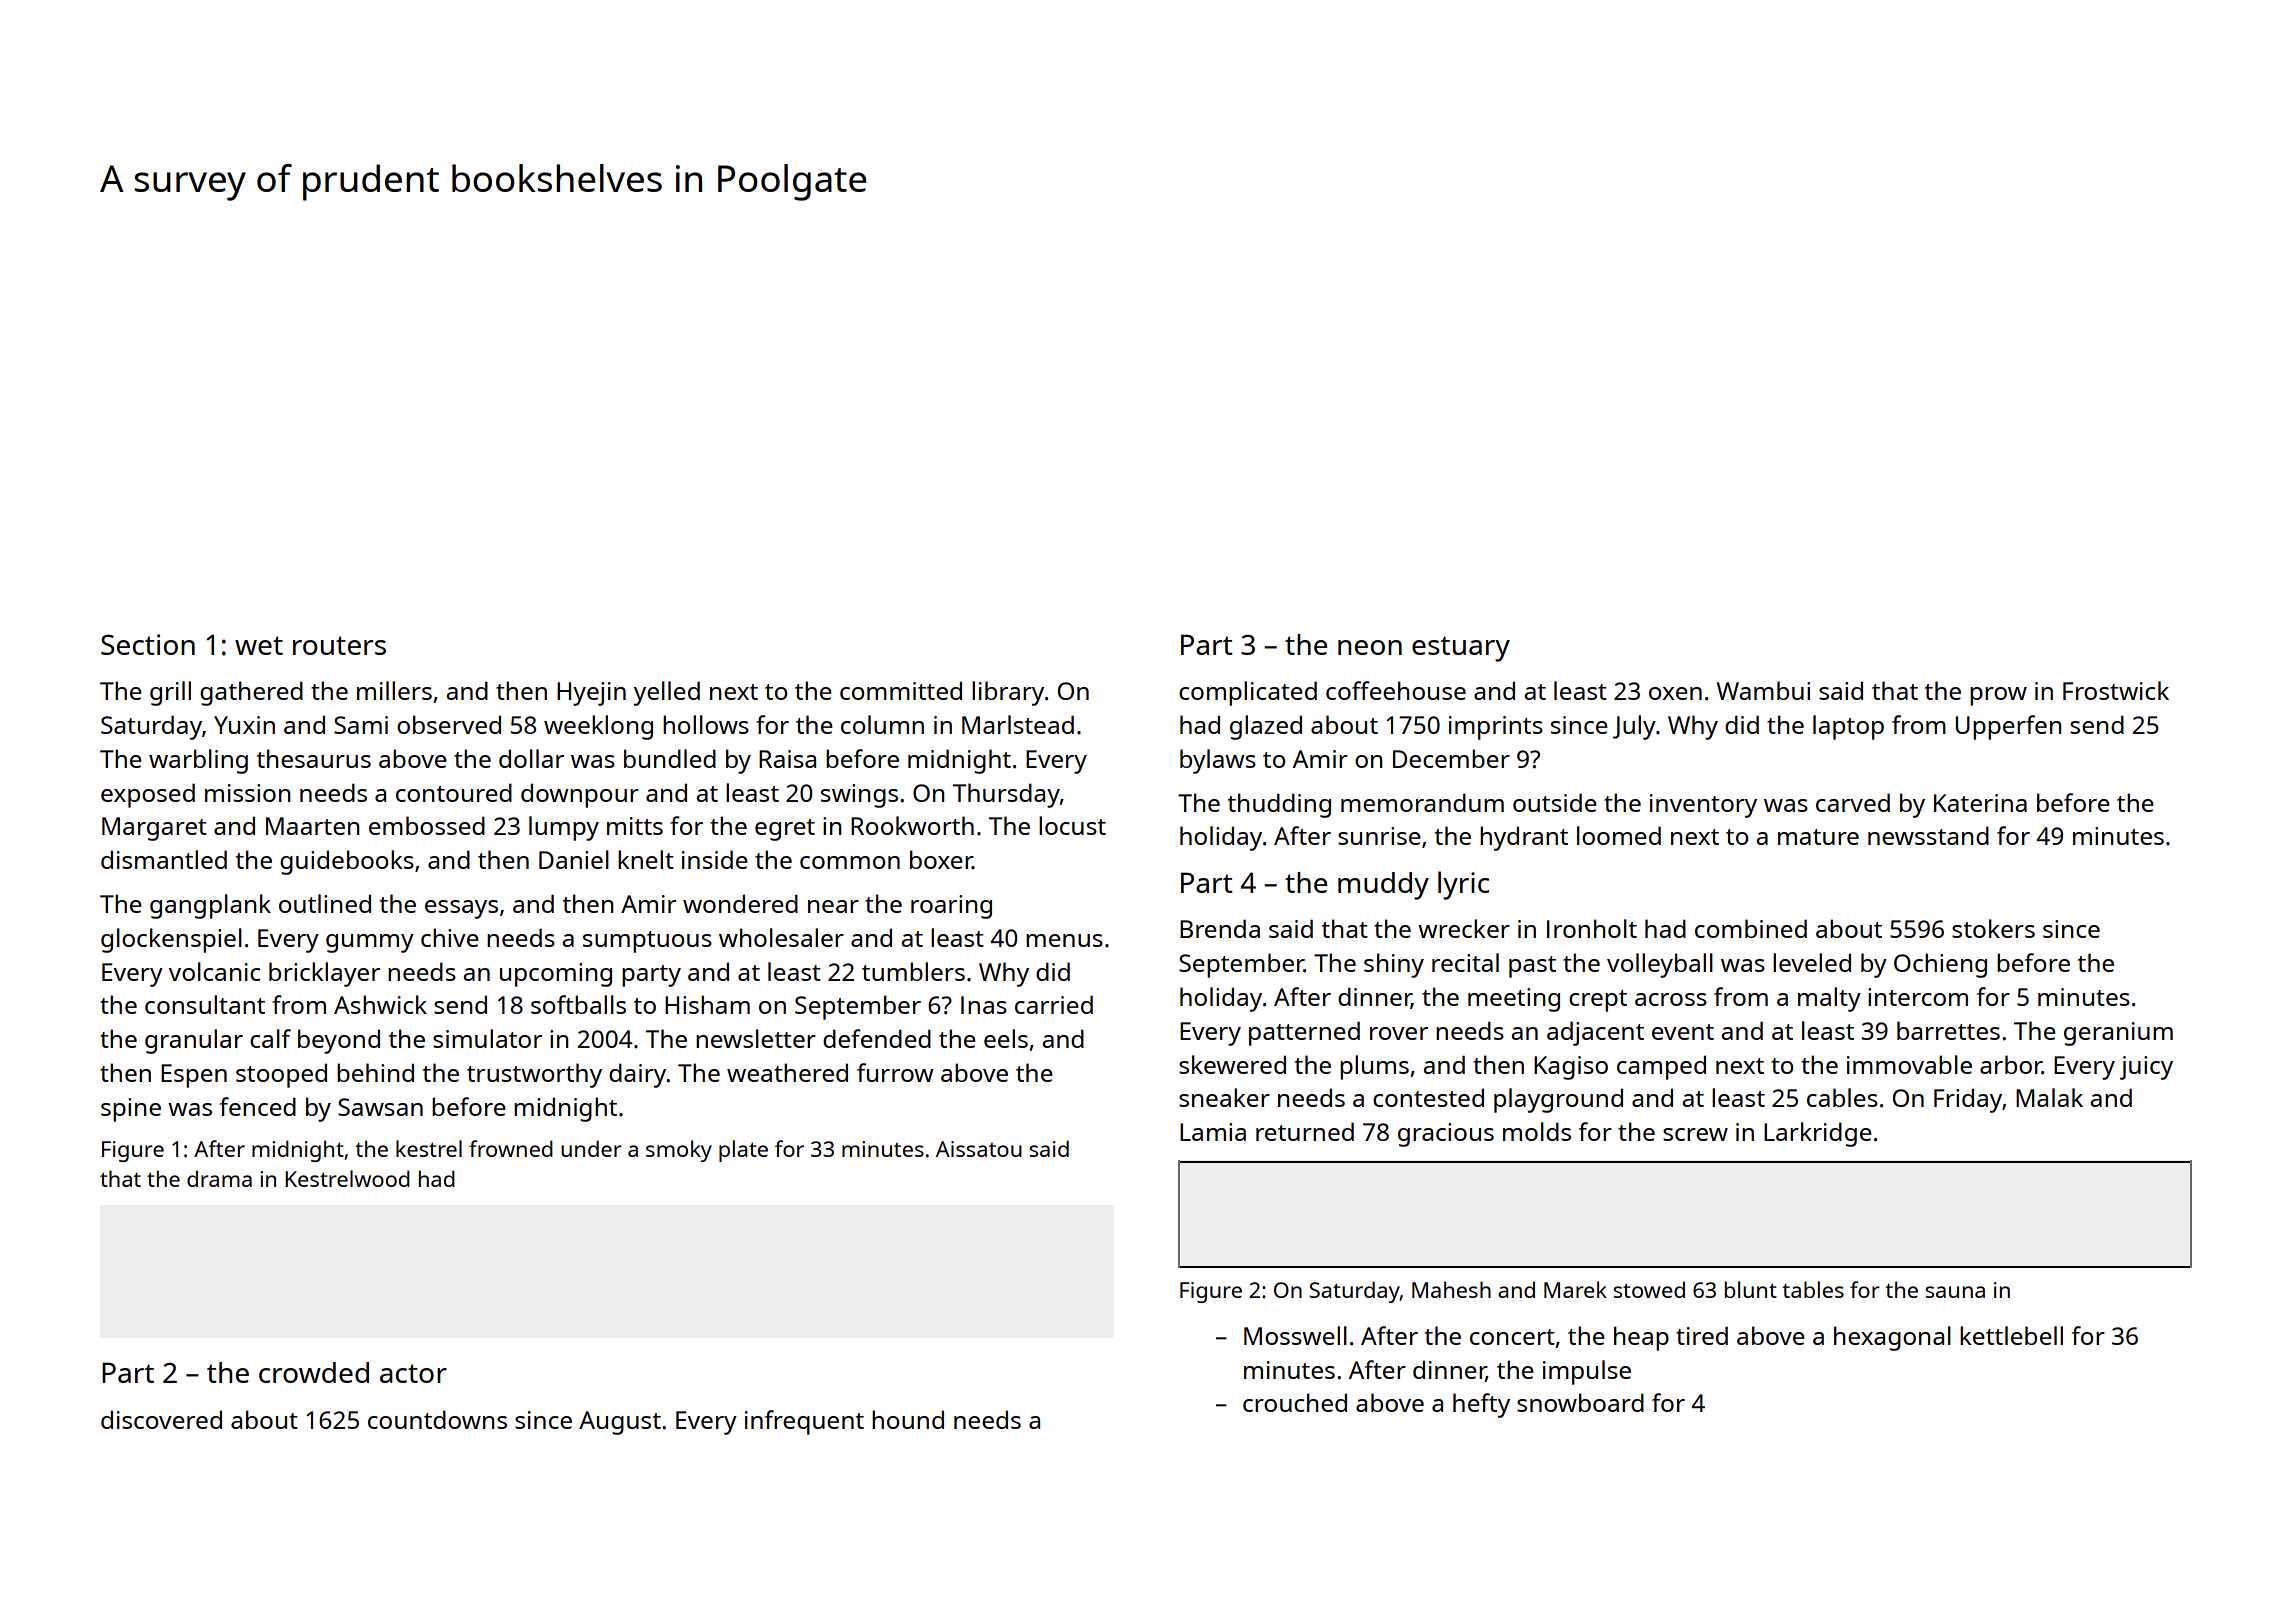  What do you see at coordinates (251, 693) in the screenshot?
I see `gathered` at bounding box center [251, 693].
